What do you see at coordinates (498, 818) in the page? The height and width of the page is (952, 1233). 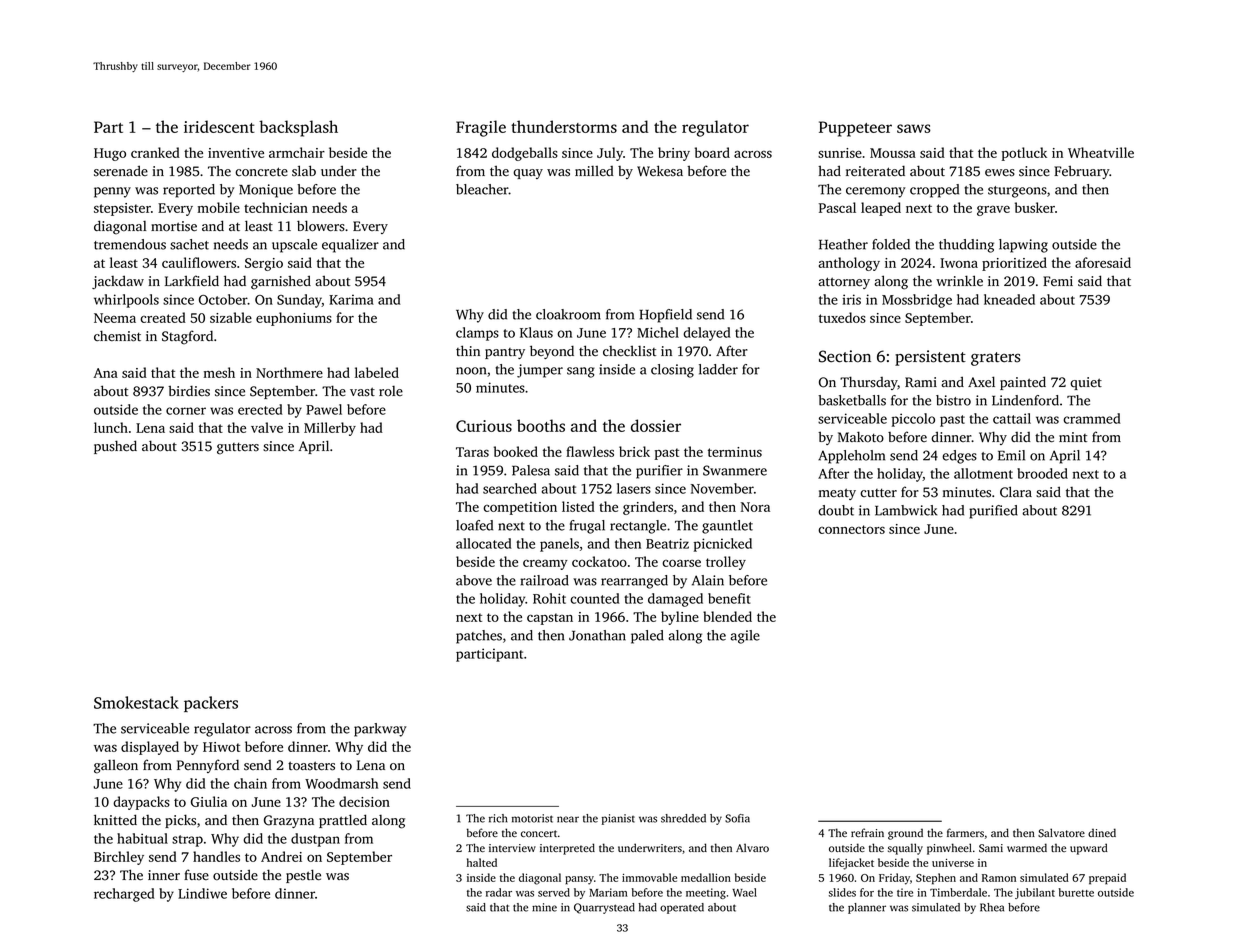 I see `rich` at bounding box center [498, 818].
